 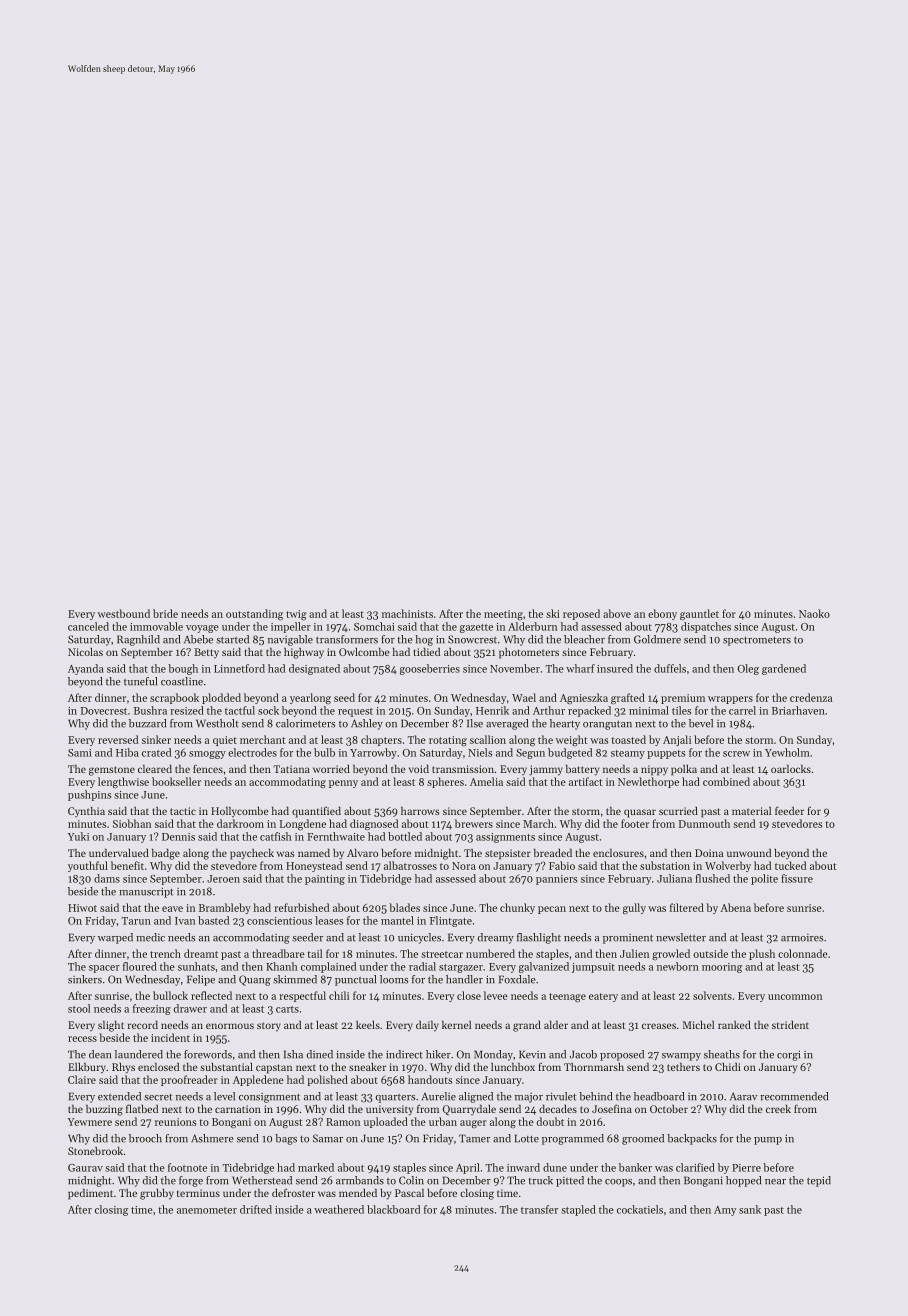 I want to click on photometers, so click(x=529, y=653).
